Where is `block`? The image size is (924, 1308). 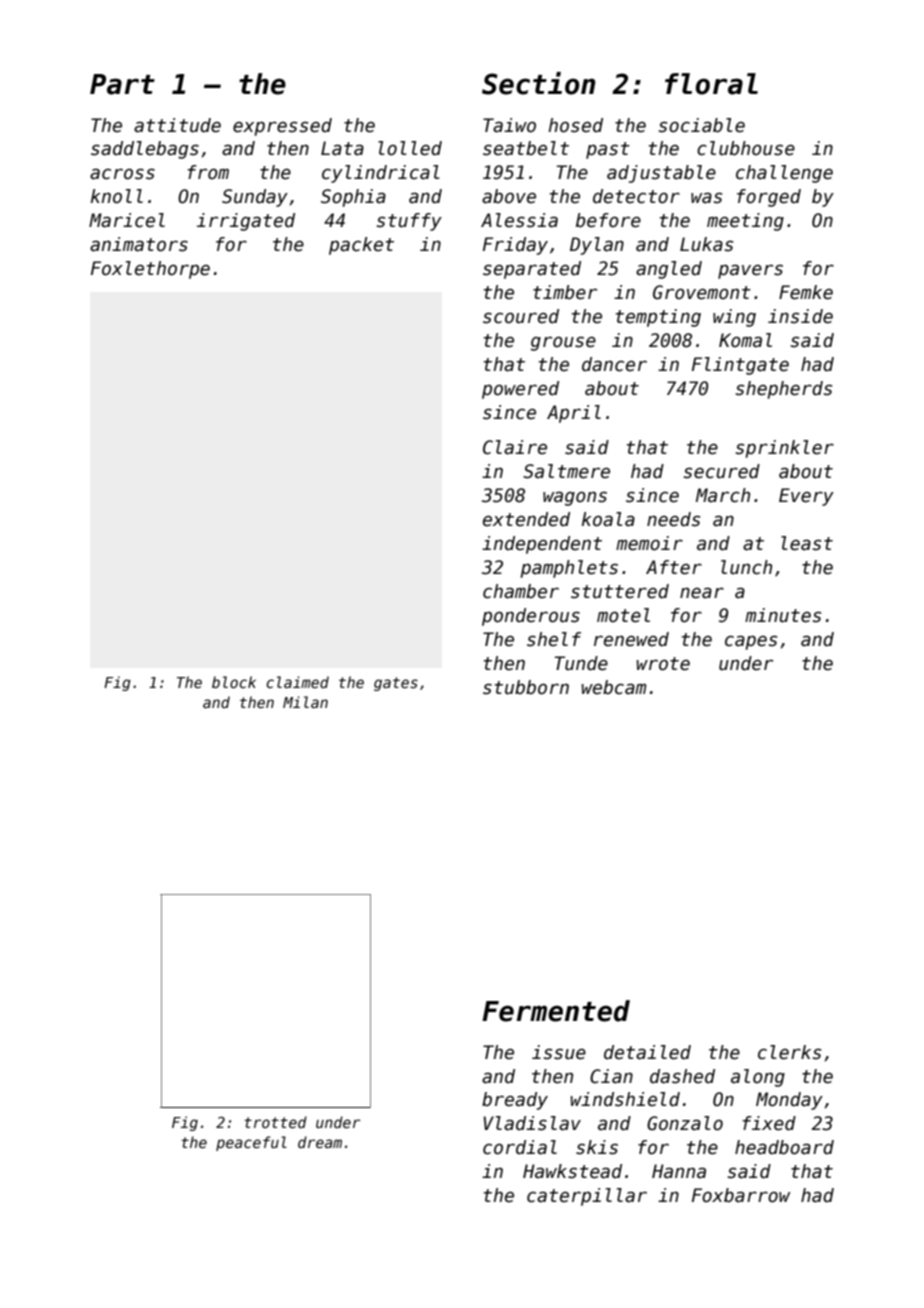
block is located at coordinates (234, 682).
